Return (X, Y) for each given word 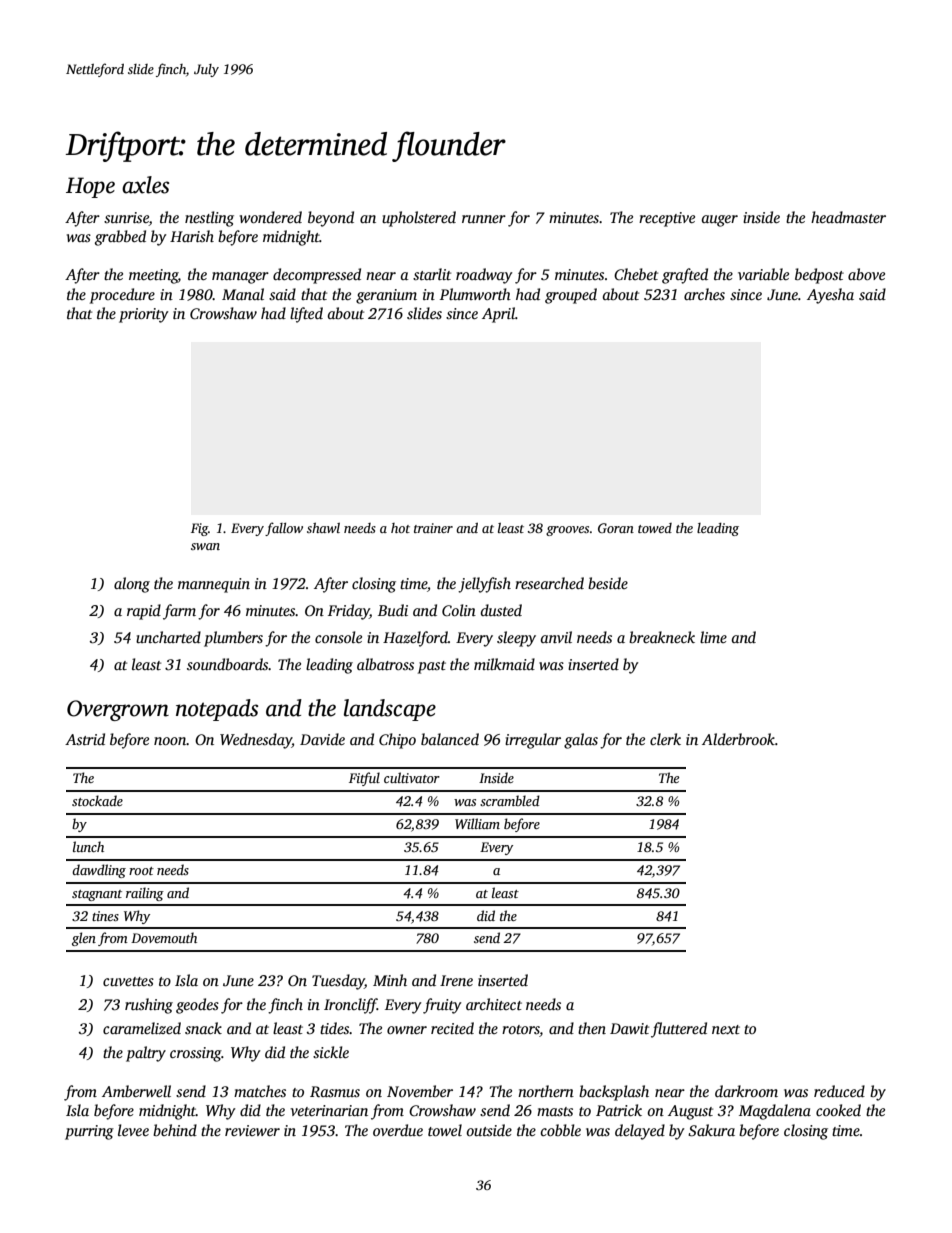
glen (84, 939)
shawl (323, 528)
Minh (390, 980)
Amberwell (136, 1091)
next (726, 1029)
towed (655, 528)
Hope (90, 187)
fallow (284, 529)
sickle (331, 1052)
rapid (144, 612)
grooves (567, 531)
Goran (616, 528)
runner (484, 219)
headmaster (848, 217)
